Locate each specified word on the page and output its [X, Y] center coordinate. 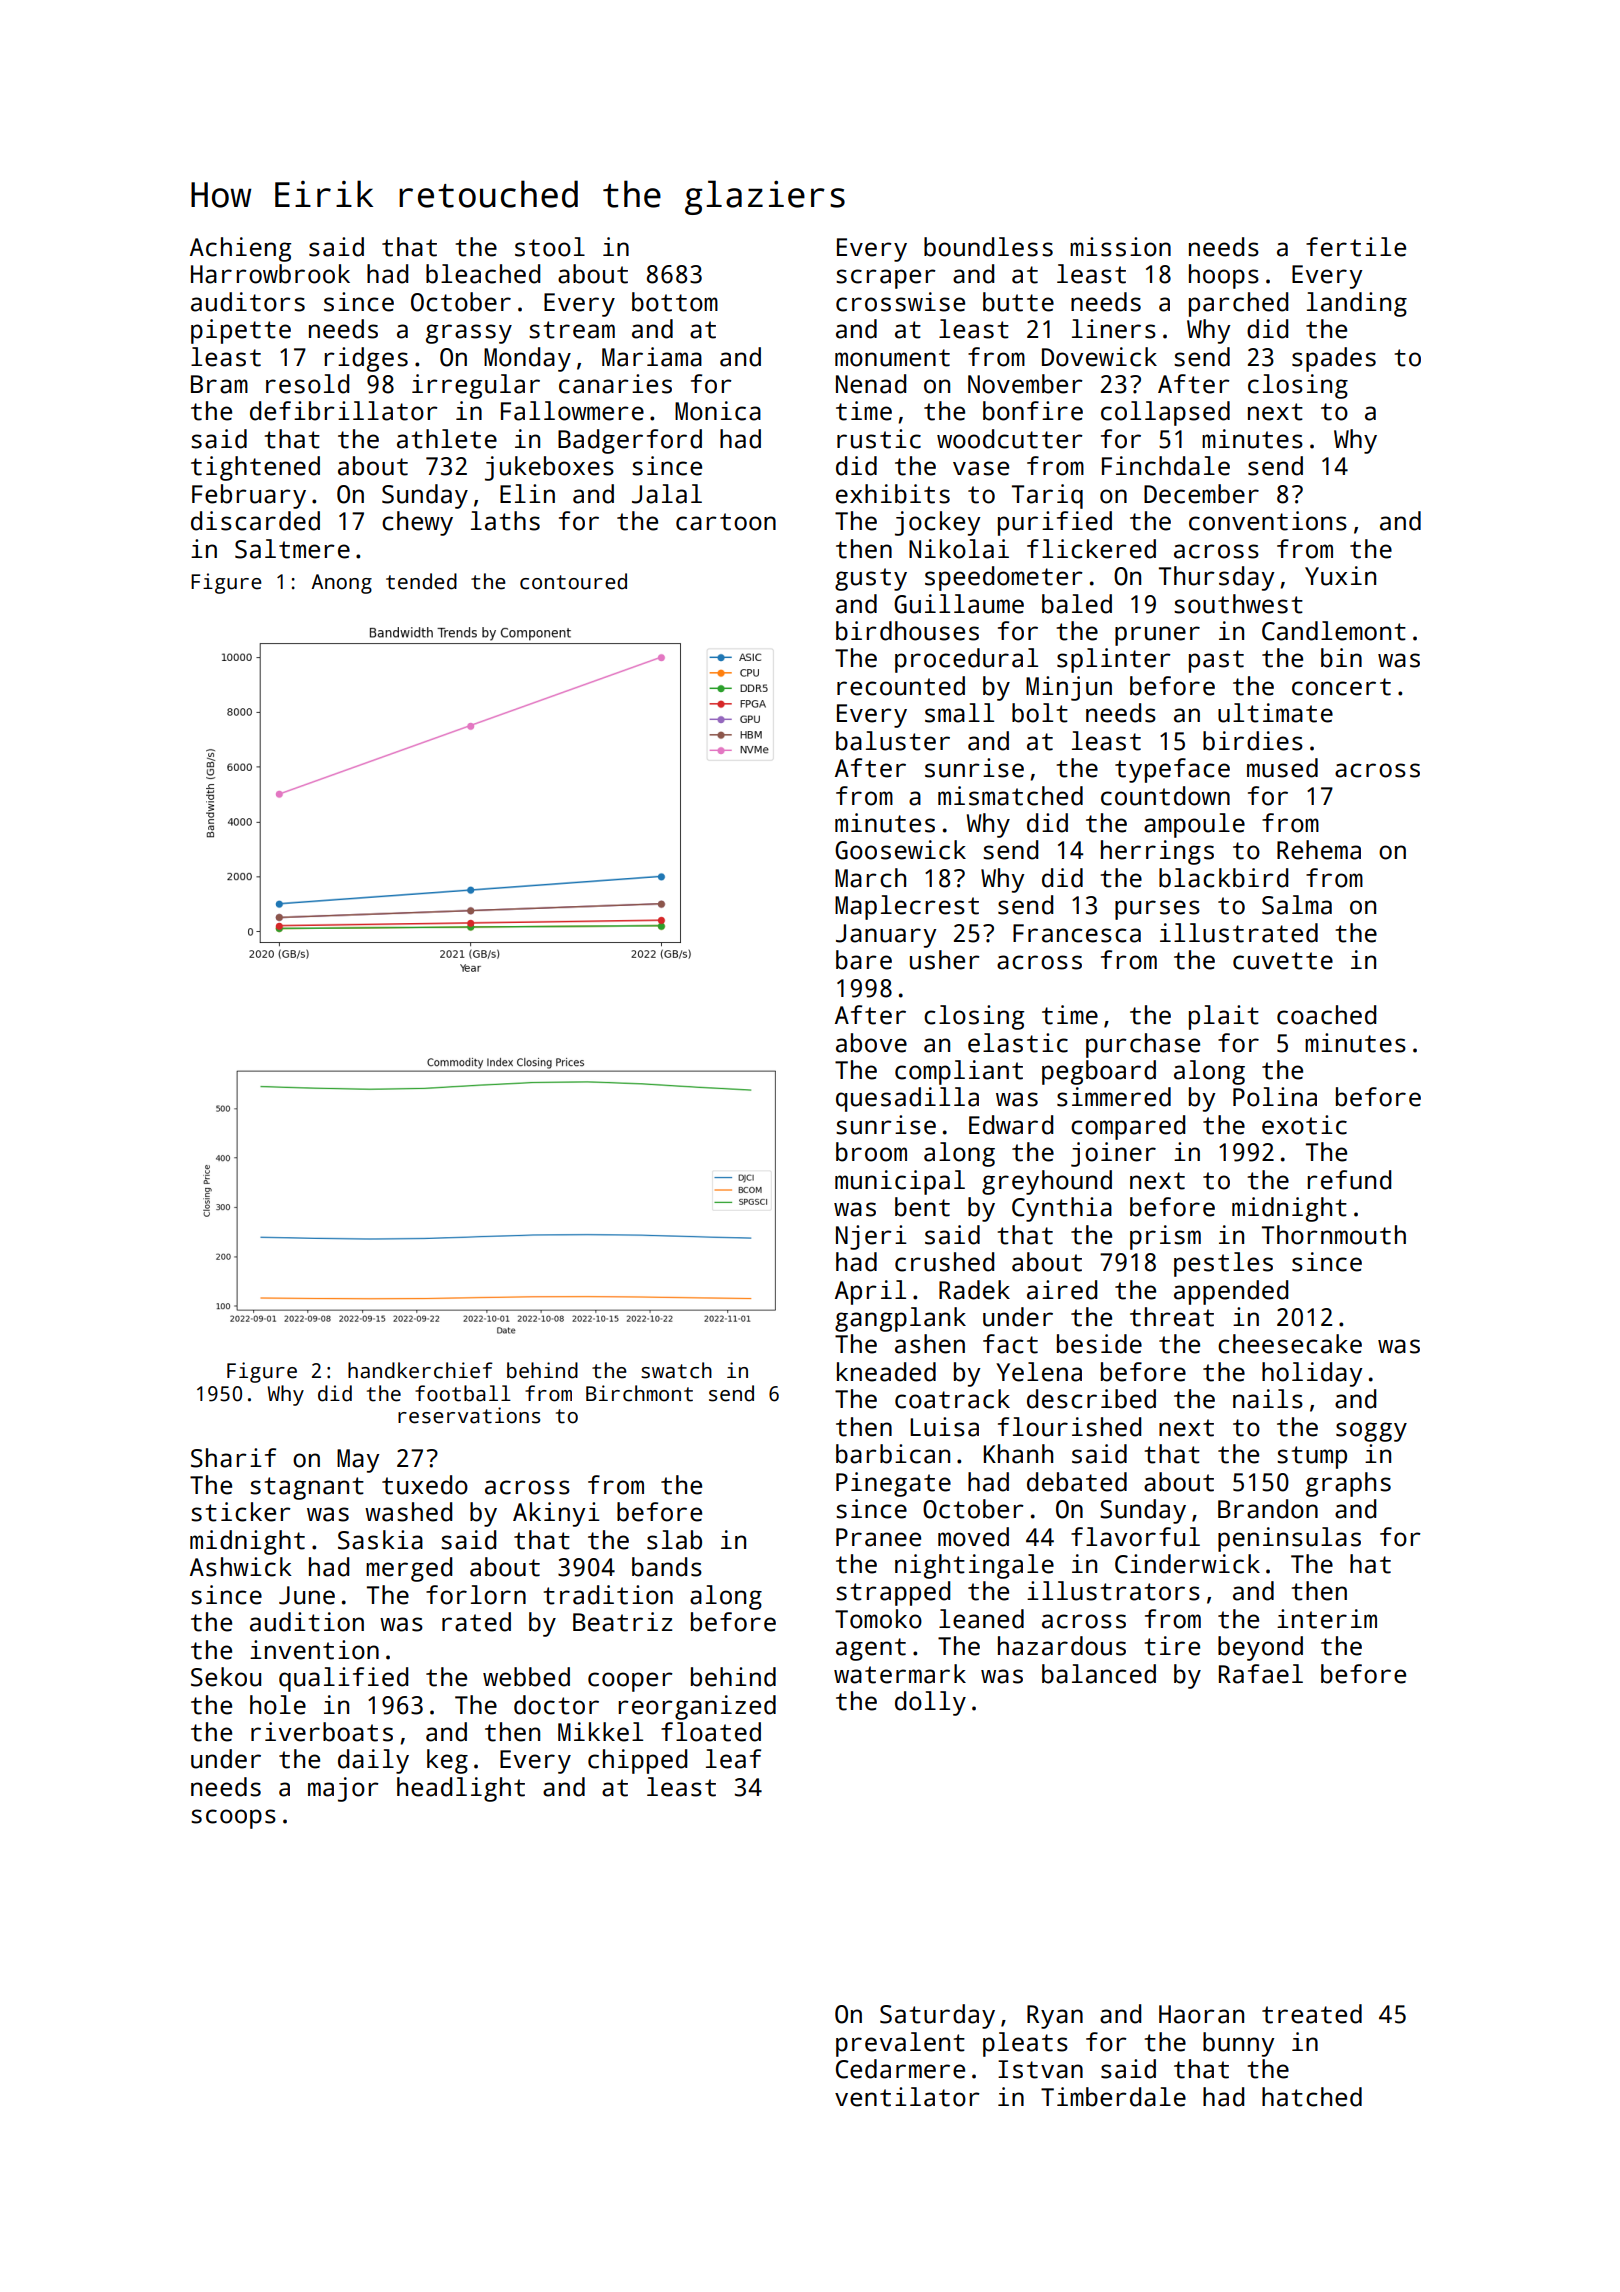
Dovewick [1099, 357]
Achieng [240, 249]
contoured [573, 581]
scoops [233, 1819]
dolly [930, 1703]
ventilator [907, 2097]
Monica [718, 411]
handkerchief [420, 1370]
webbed [526, 1677]
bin [1341, 658]
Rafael [1261, 1674]
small [959, 713]
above [871, 1043]
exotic [1304, 1125]
